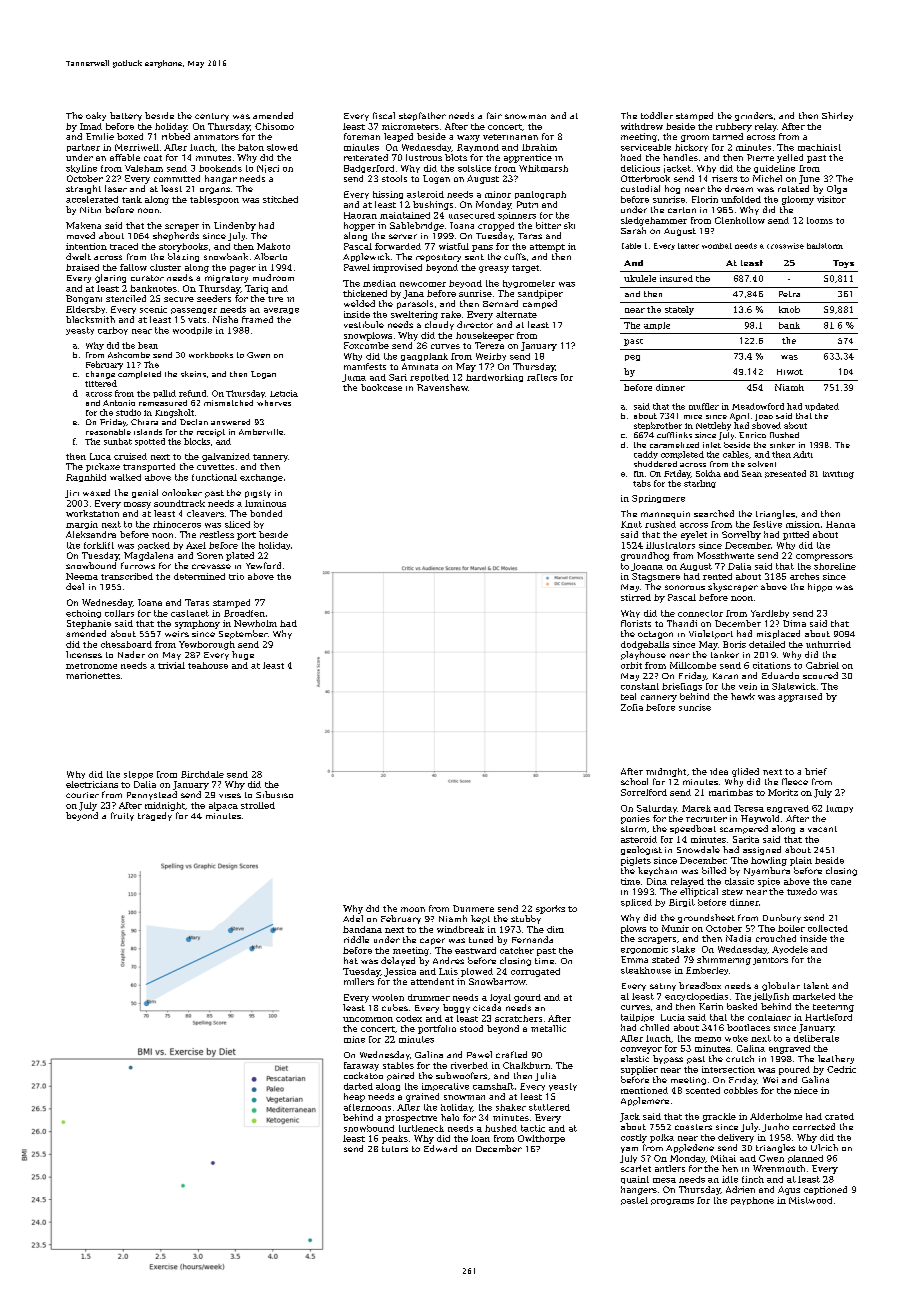 The image size is (924, 1308). I want to click on muffler, so click(704, 406).
